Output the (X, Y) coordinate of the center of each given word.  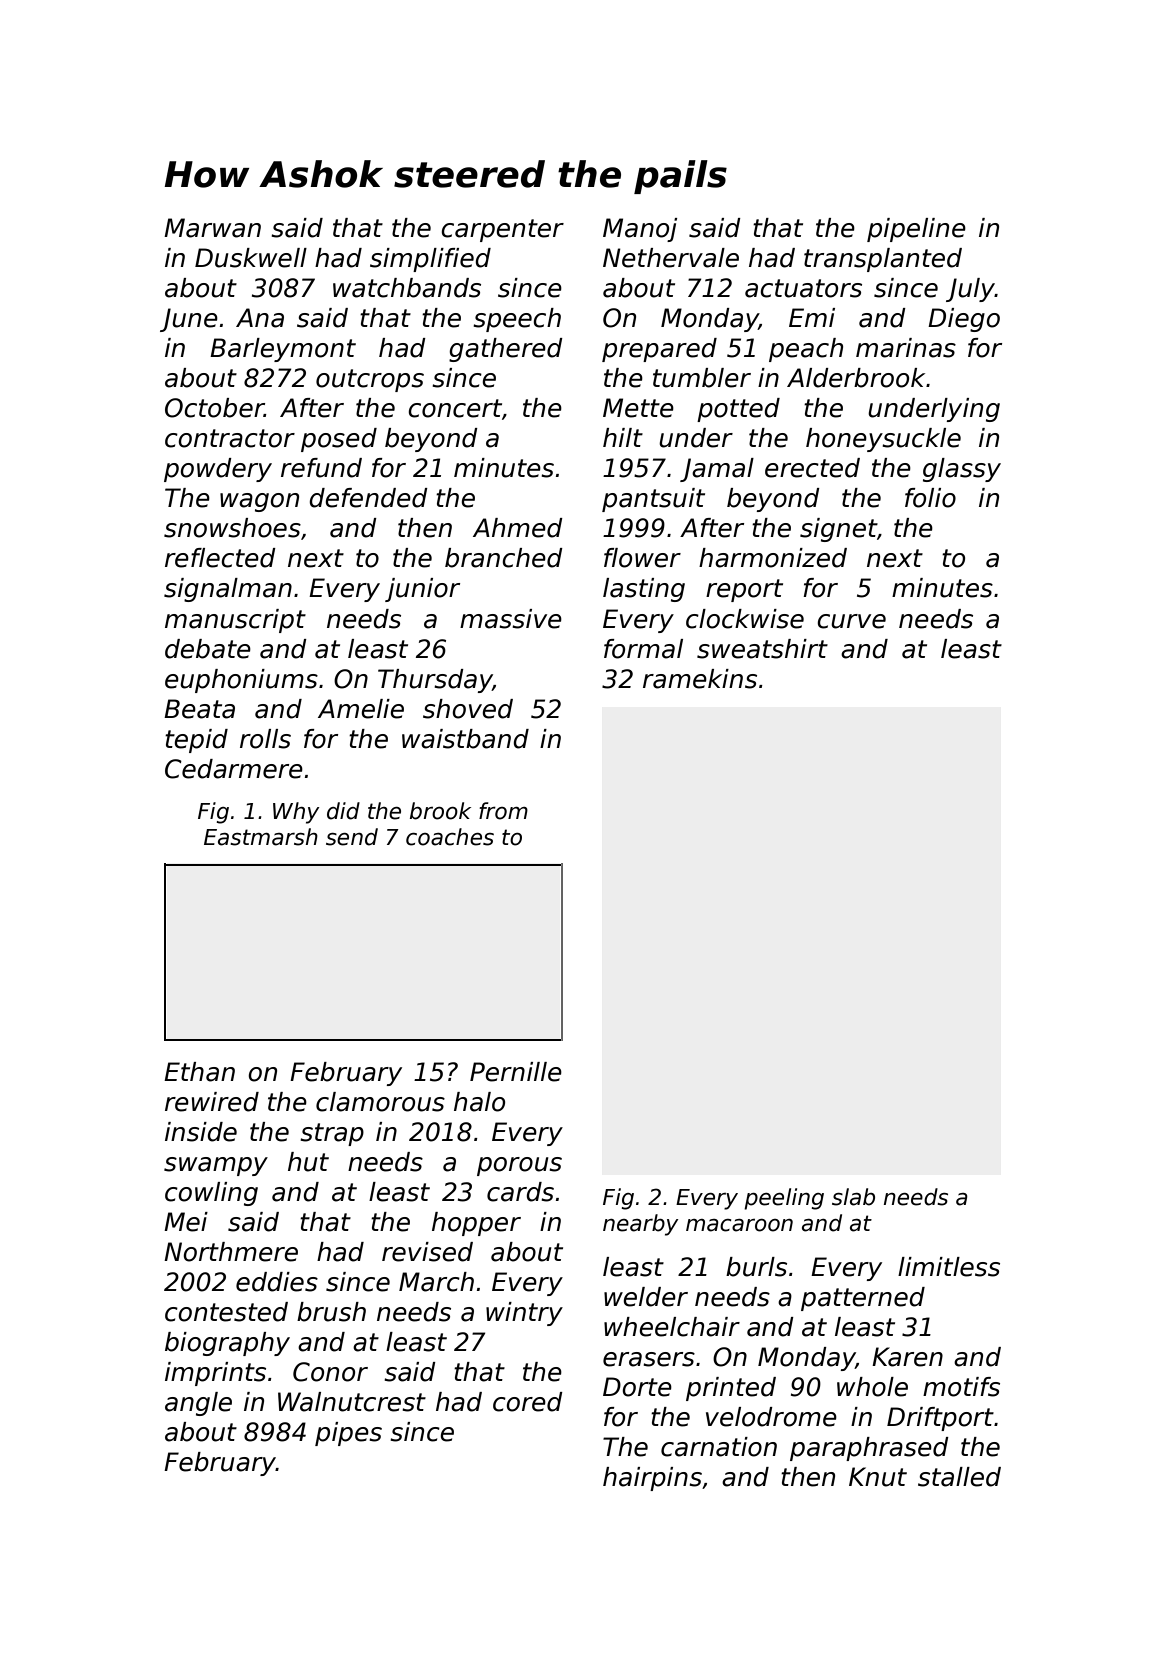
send (352, 837)
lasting (644, 590)
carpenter (502, 230)
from (503, 811)
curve (851, 621)
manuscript (235, 621)
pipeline (916, 230)
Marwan (212, 228)
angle (198, 1404)
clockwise (745, 619)
